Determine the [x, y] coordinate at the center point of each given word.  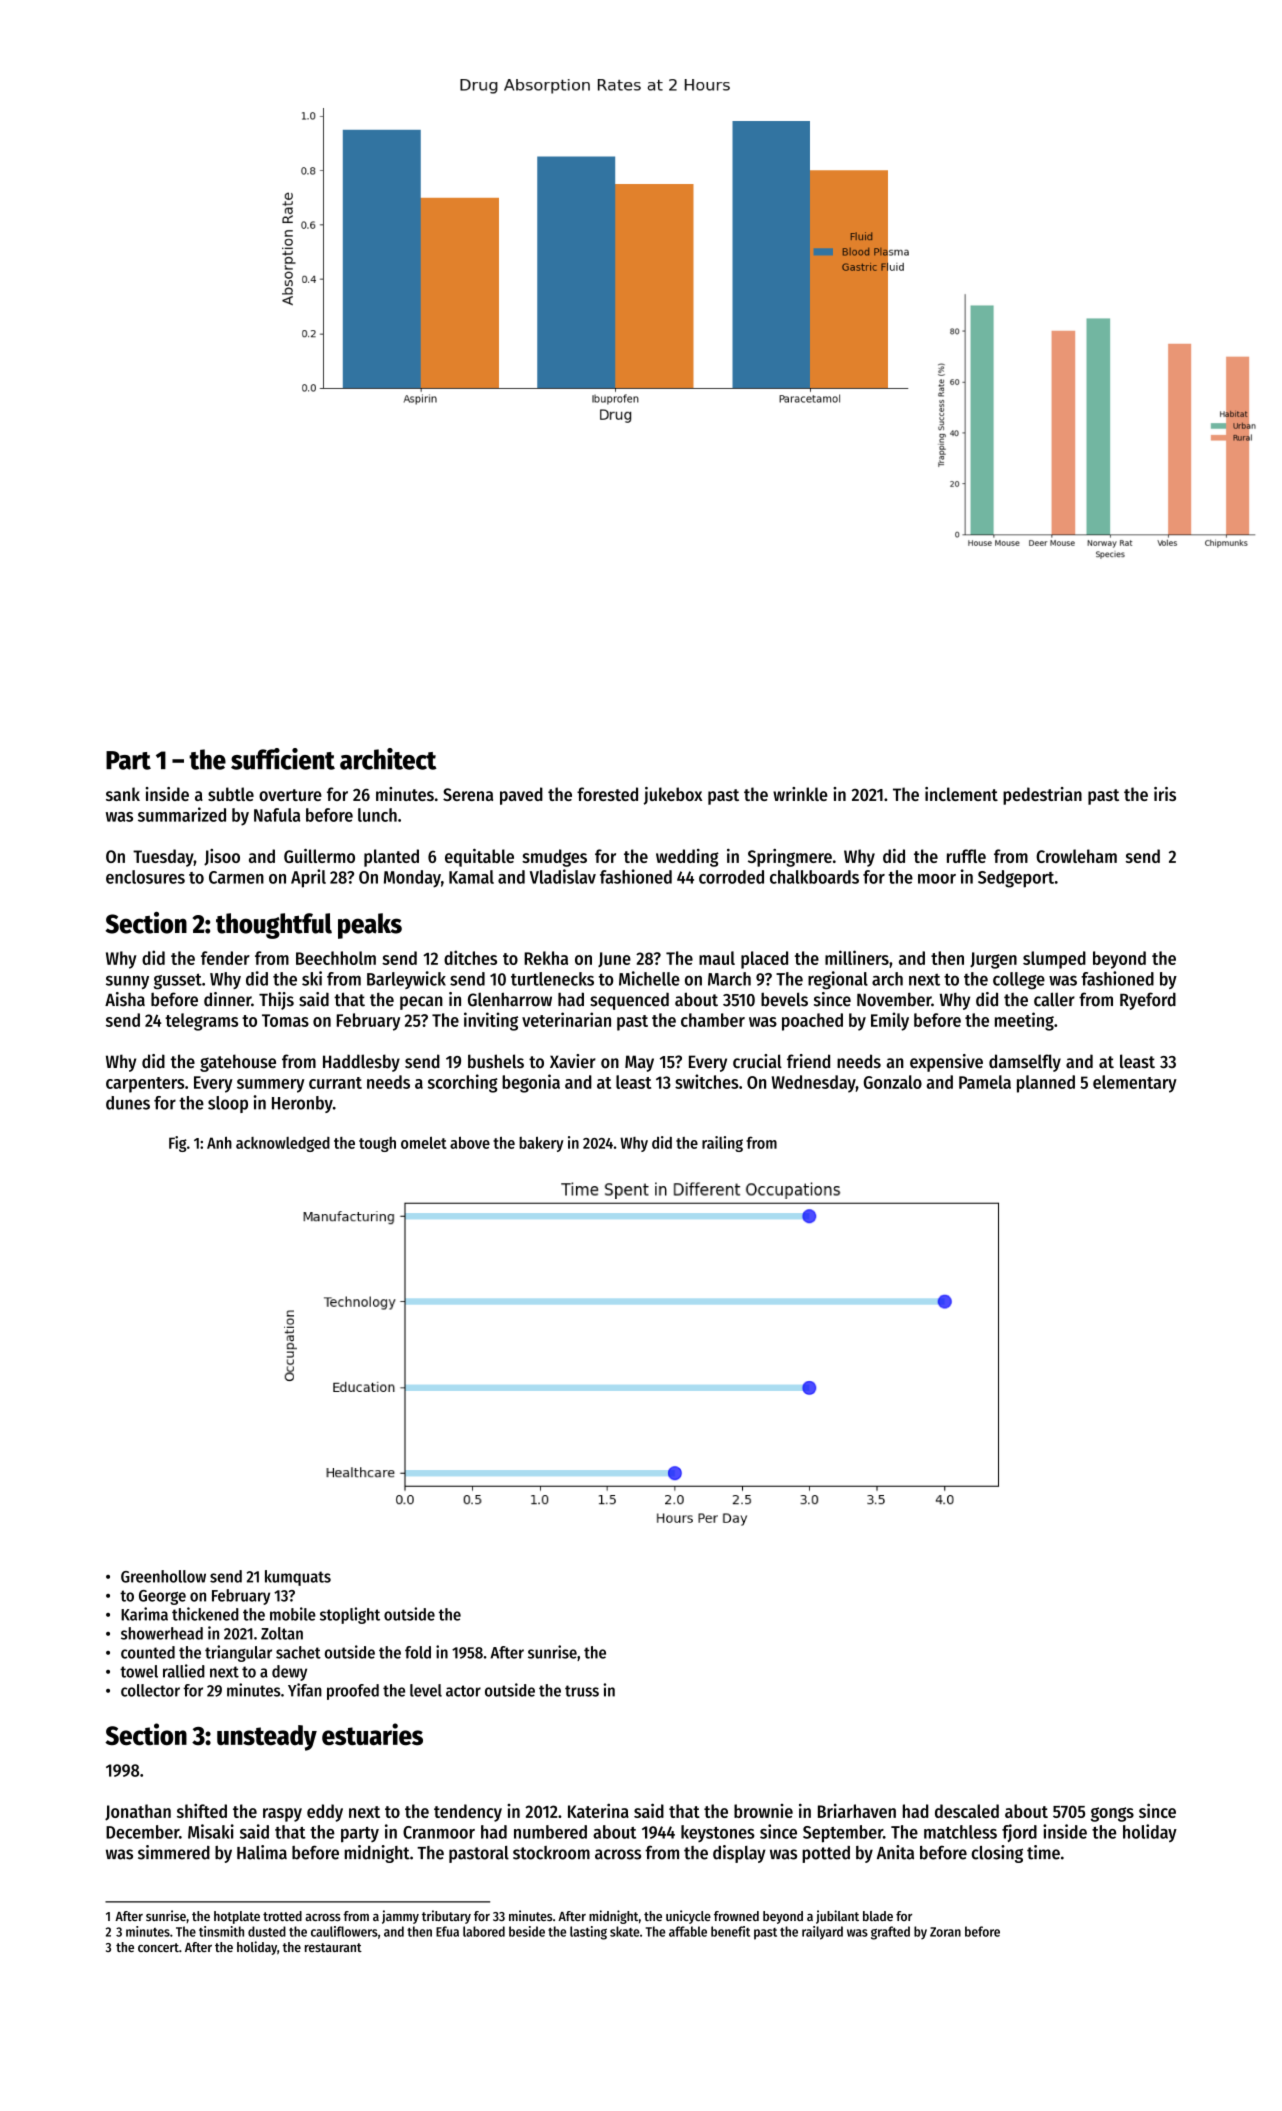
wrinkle [800, 794]
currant [335, 1083]
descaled [967, 1811]
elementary [1135, 1084]
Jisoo [222, 857]
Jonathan [138, 1812]
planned [1046, 1084]
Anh [219, 1143]
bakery [541, 1144]
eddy [325, 1813]
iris [1165, 794]
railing [722, 1144]
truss [582, 1691]
